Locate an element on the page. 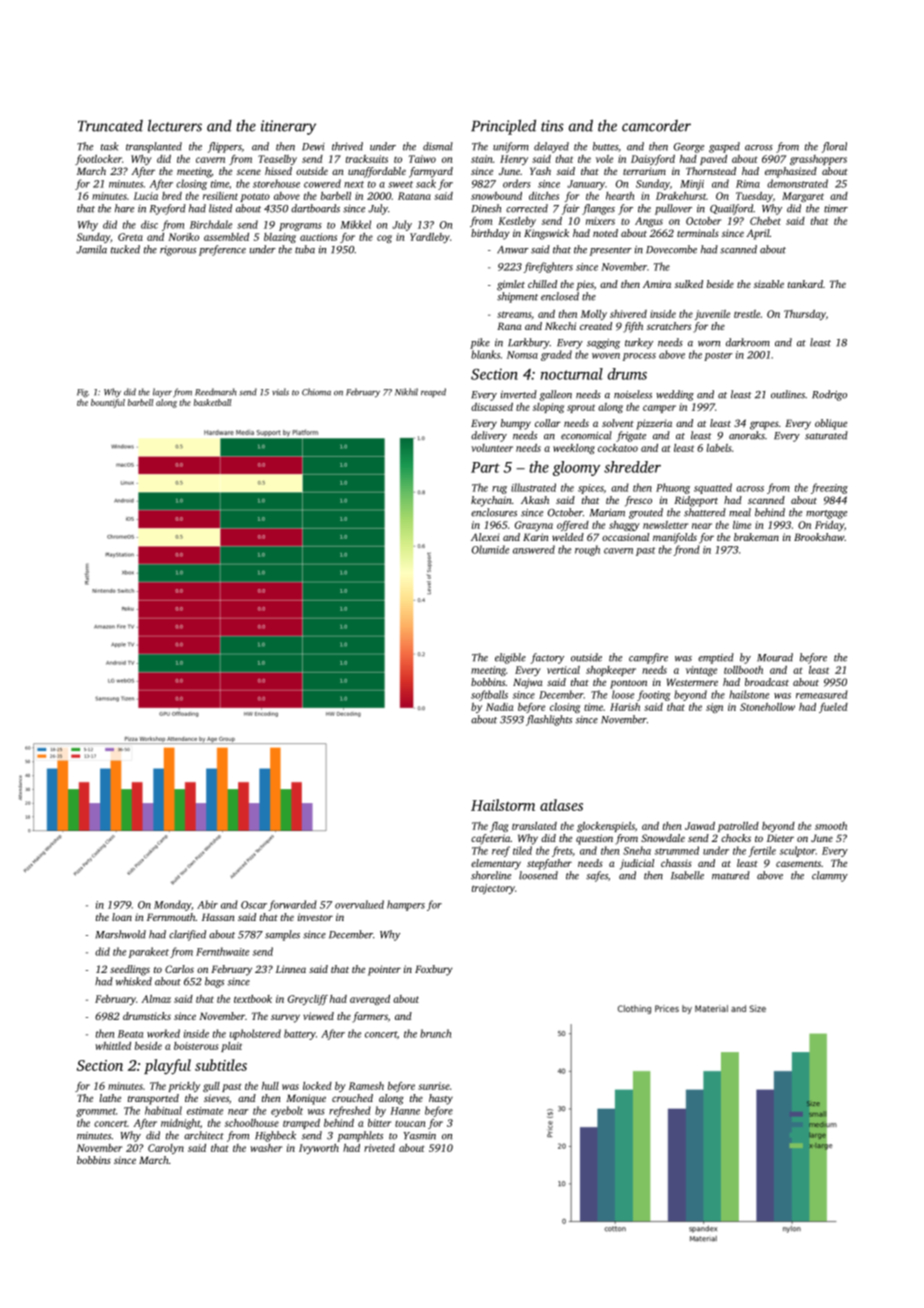 The height and width of the page is (1308, 924). Yardleby is located at coordinates (430, 238).
